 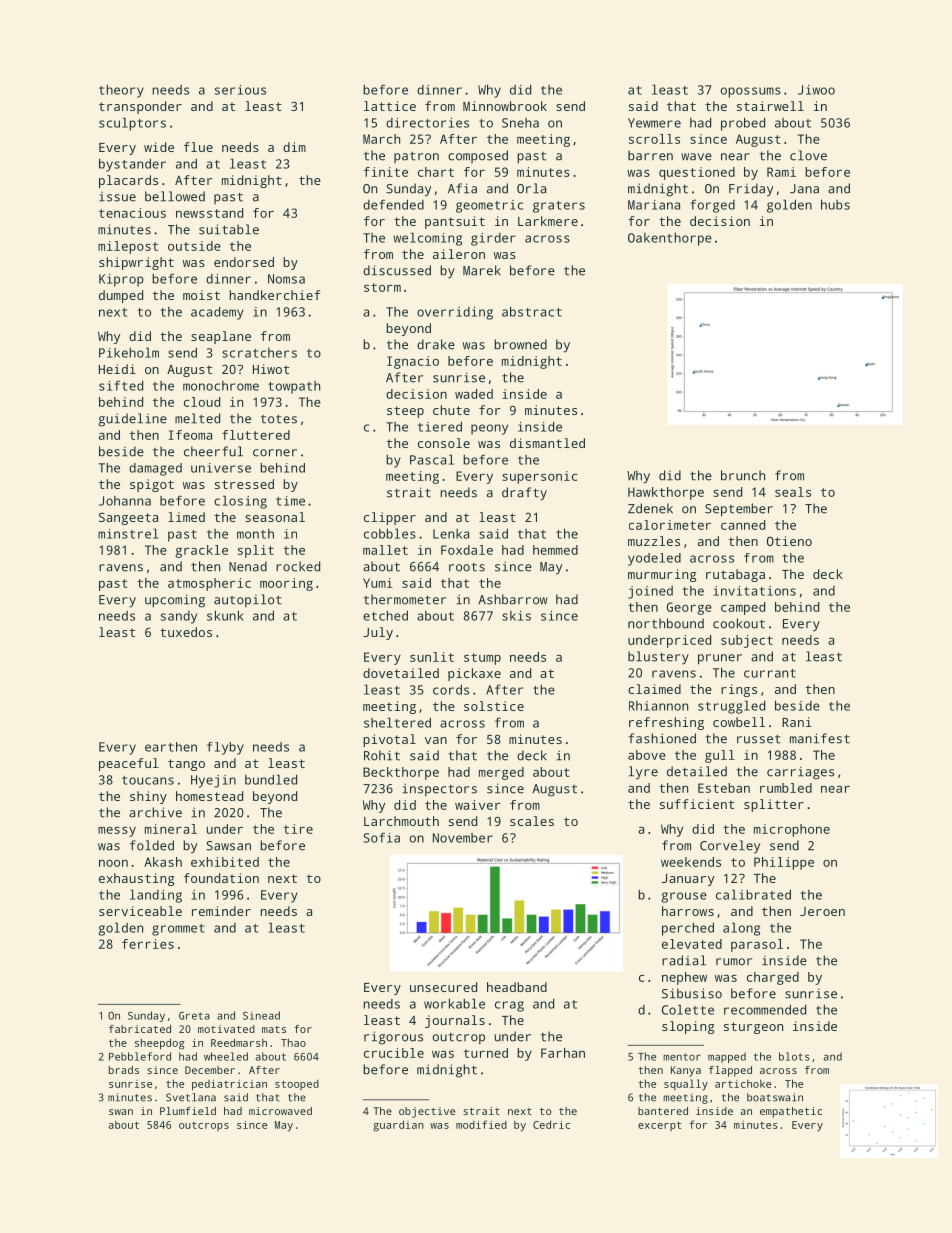 I want to click on Oakenthorpe, so click(x=670, y=239).
